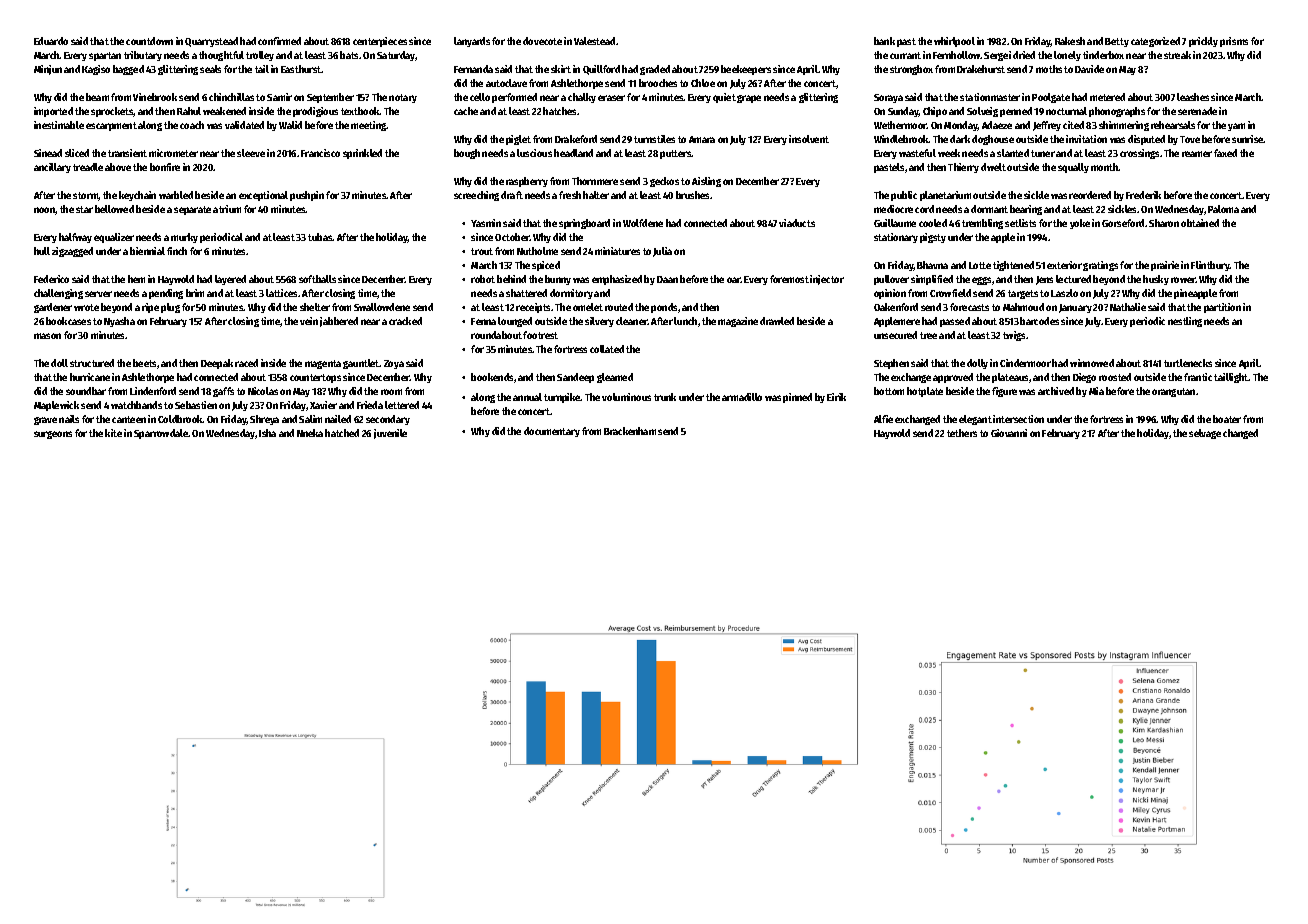 The image size is (1308, 924). Describe the element at coordinates (905, 55) in the page. I see `currant` at that location.
